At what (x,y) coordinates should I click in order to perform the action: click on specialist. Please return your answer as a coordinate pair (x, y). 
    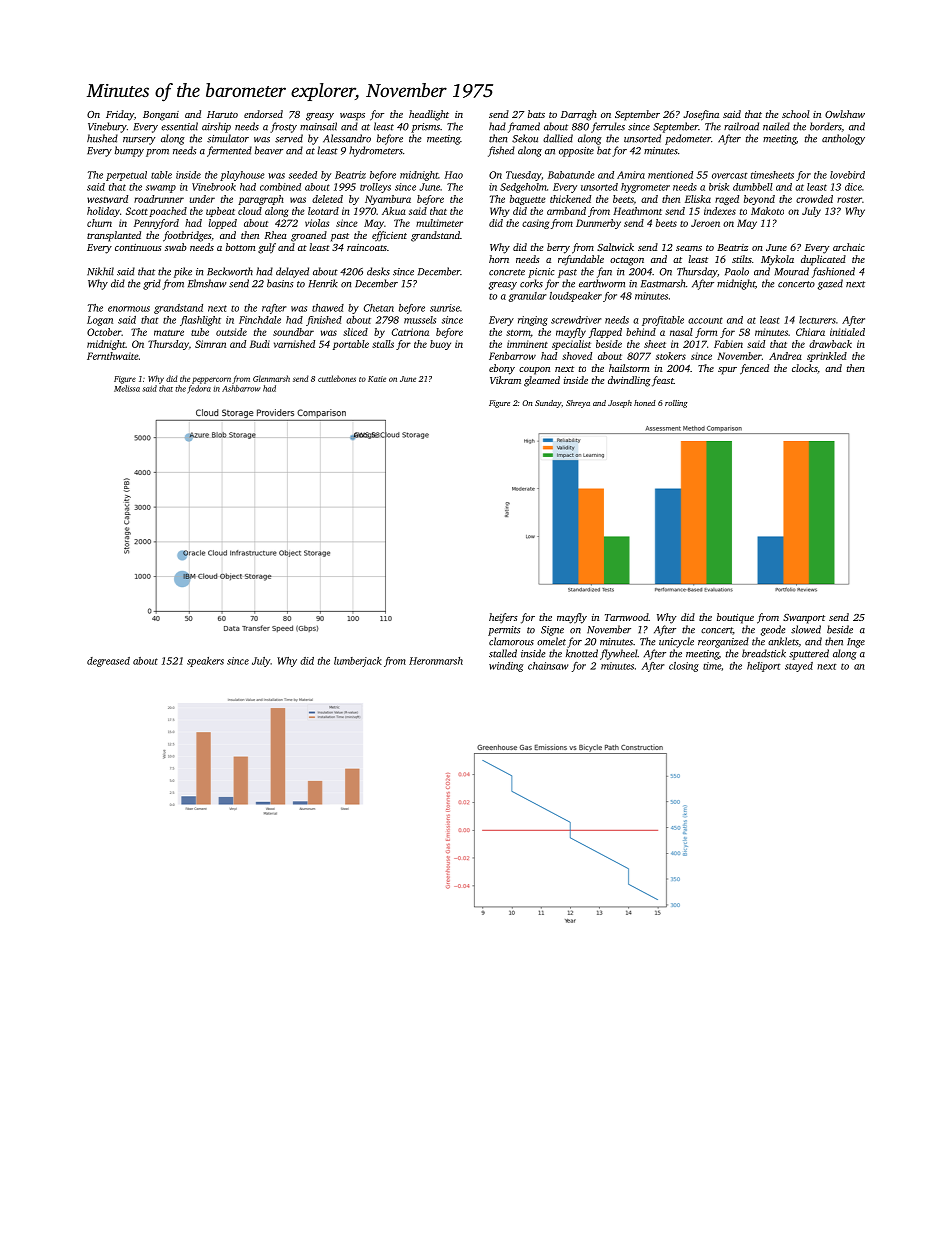
    Looking at the image, I should click on (571, 345).
